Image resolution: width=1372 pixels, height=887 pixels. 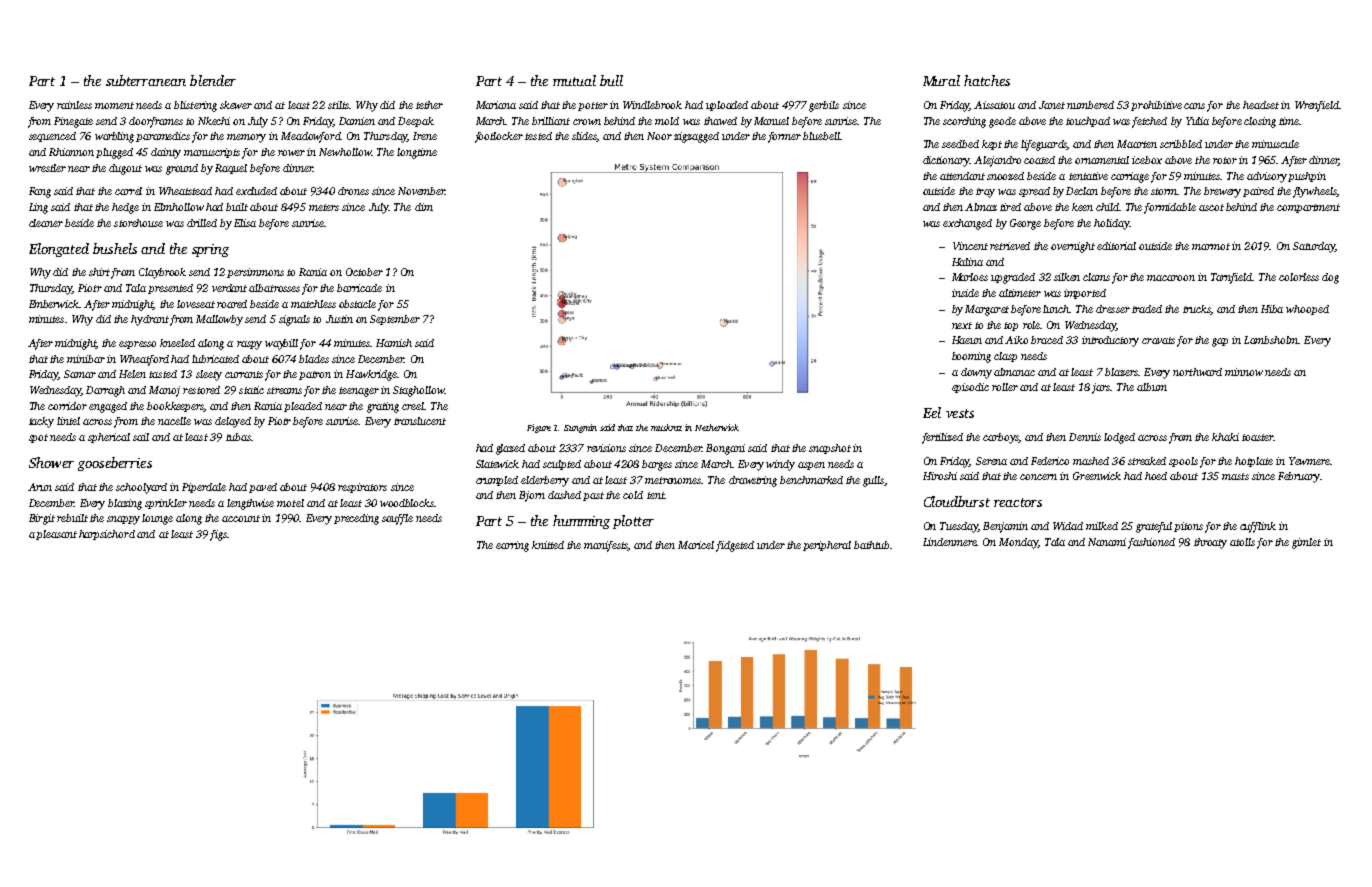 What do you see at coordinates (1154, 527) in the document?
I see `grateful` at bounding box center [1154, 527].
